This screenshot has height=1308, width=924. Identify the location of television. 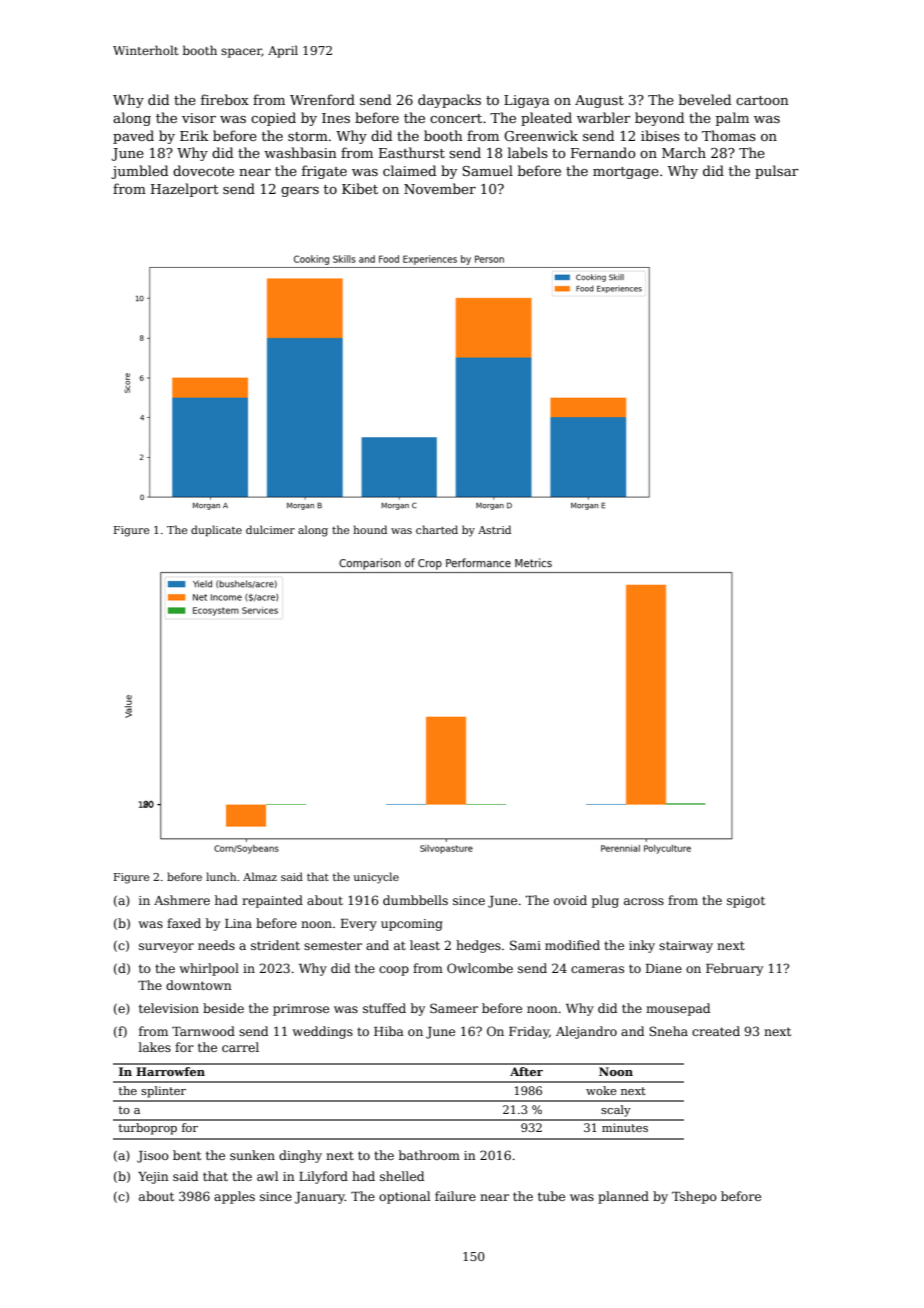
(169, 1008).
